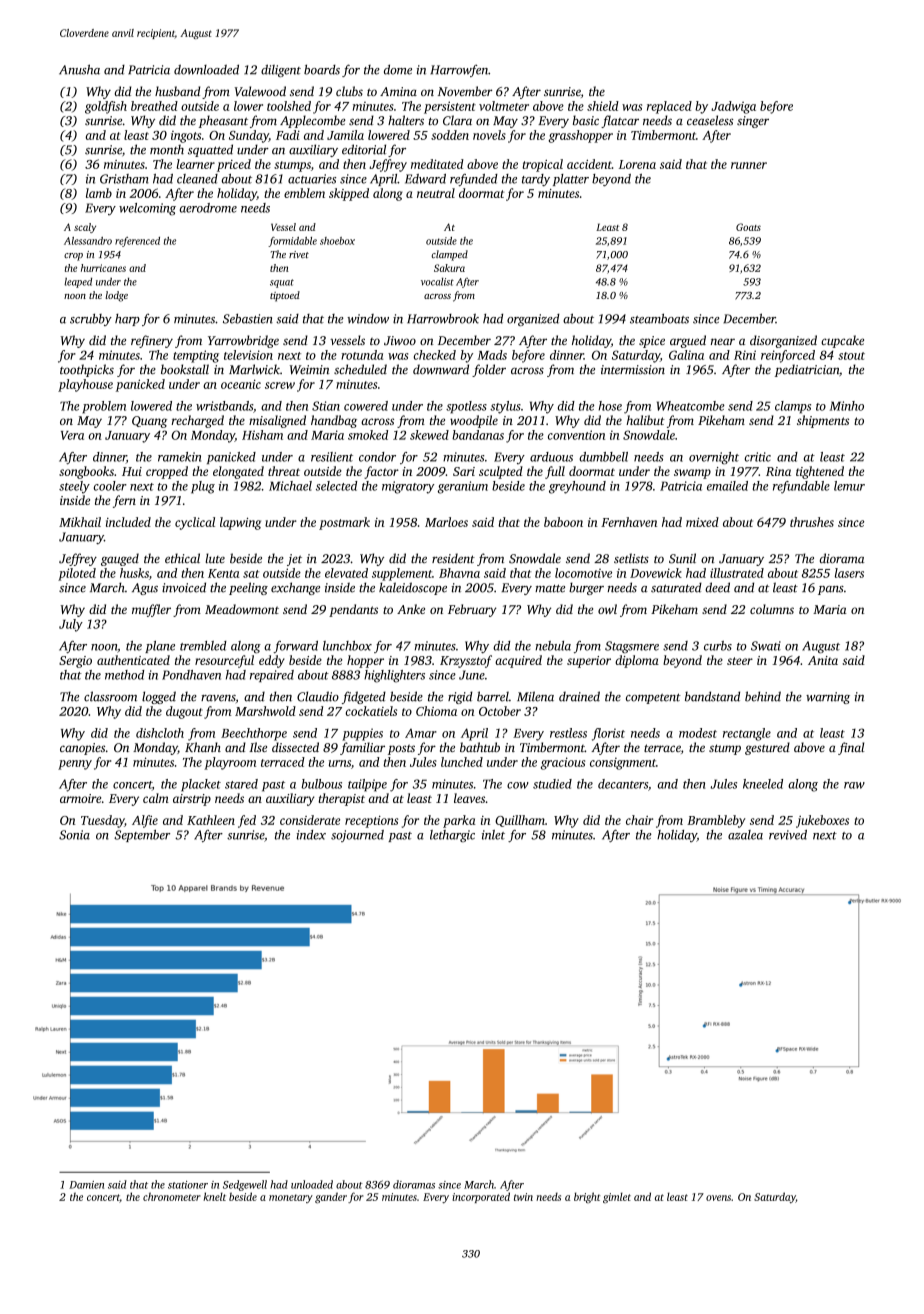 This document has height=1314, width=924. Describe the element at coordinates (152, 341) in the document. I see `refinery` at that location.
